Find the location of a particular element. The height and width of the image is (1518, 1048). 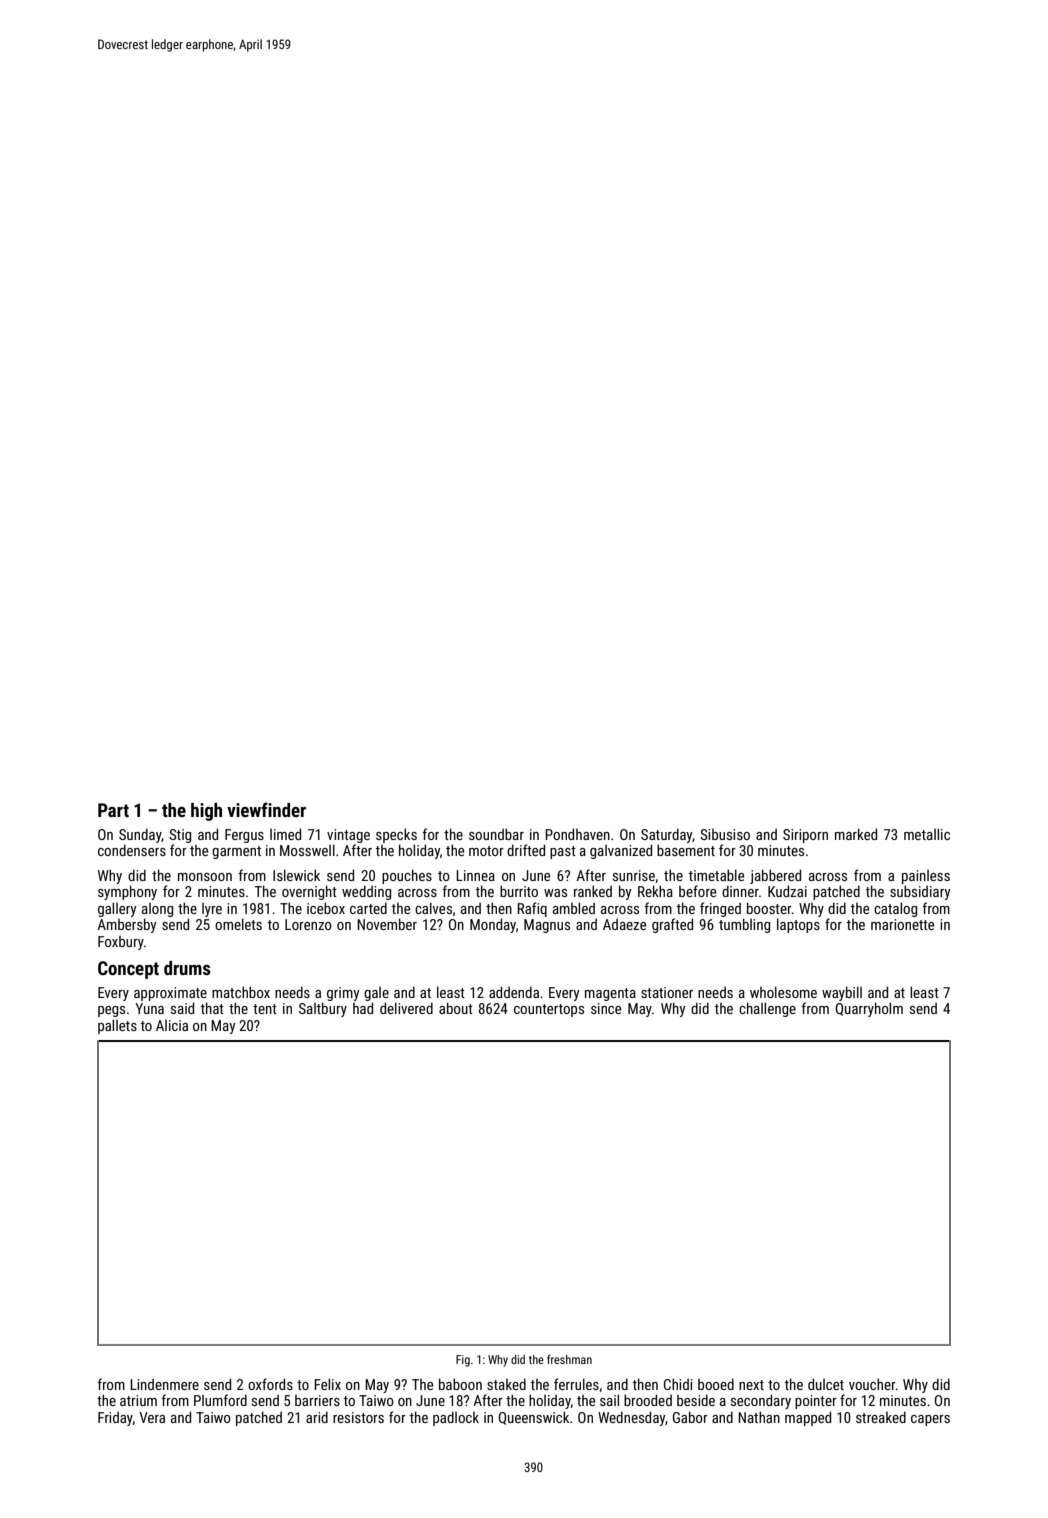

viewfinder is located at coordinates (266, 809).
